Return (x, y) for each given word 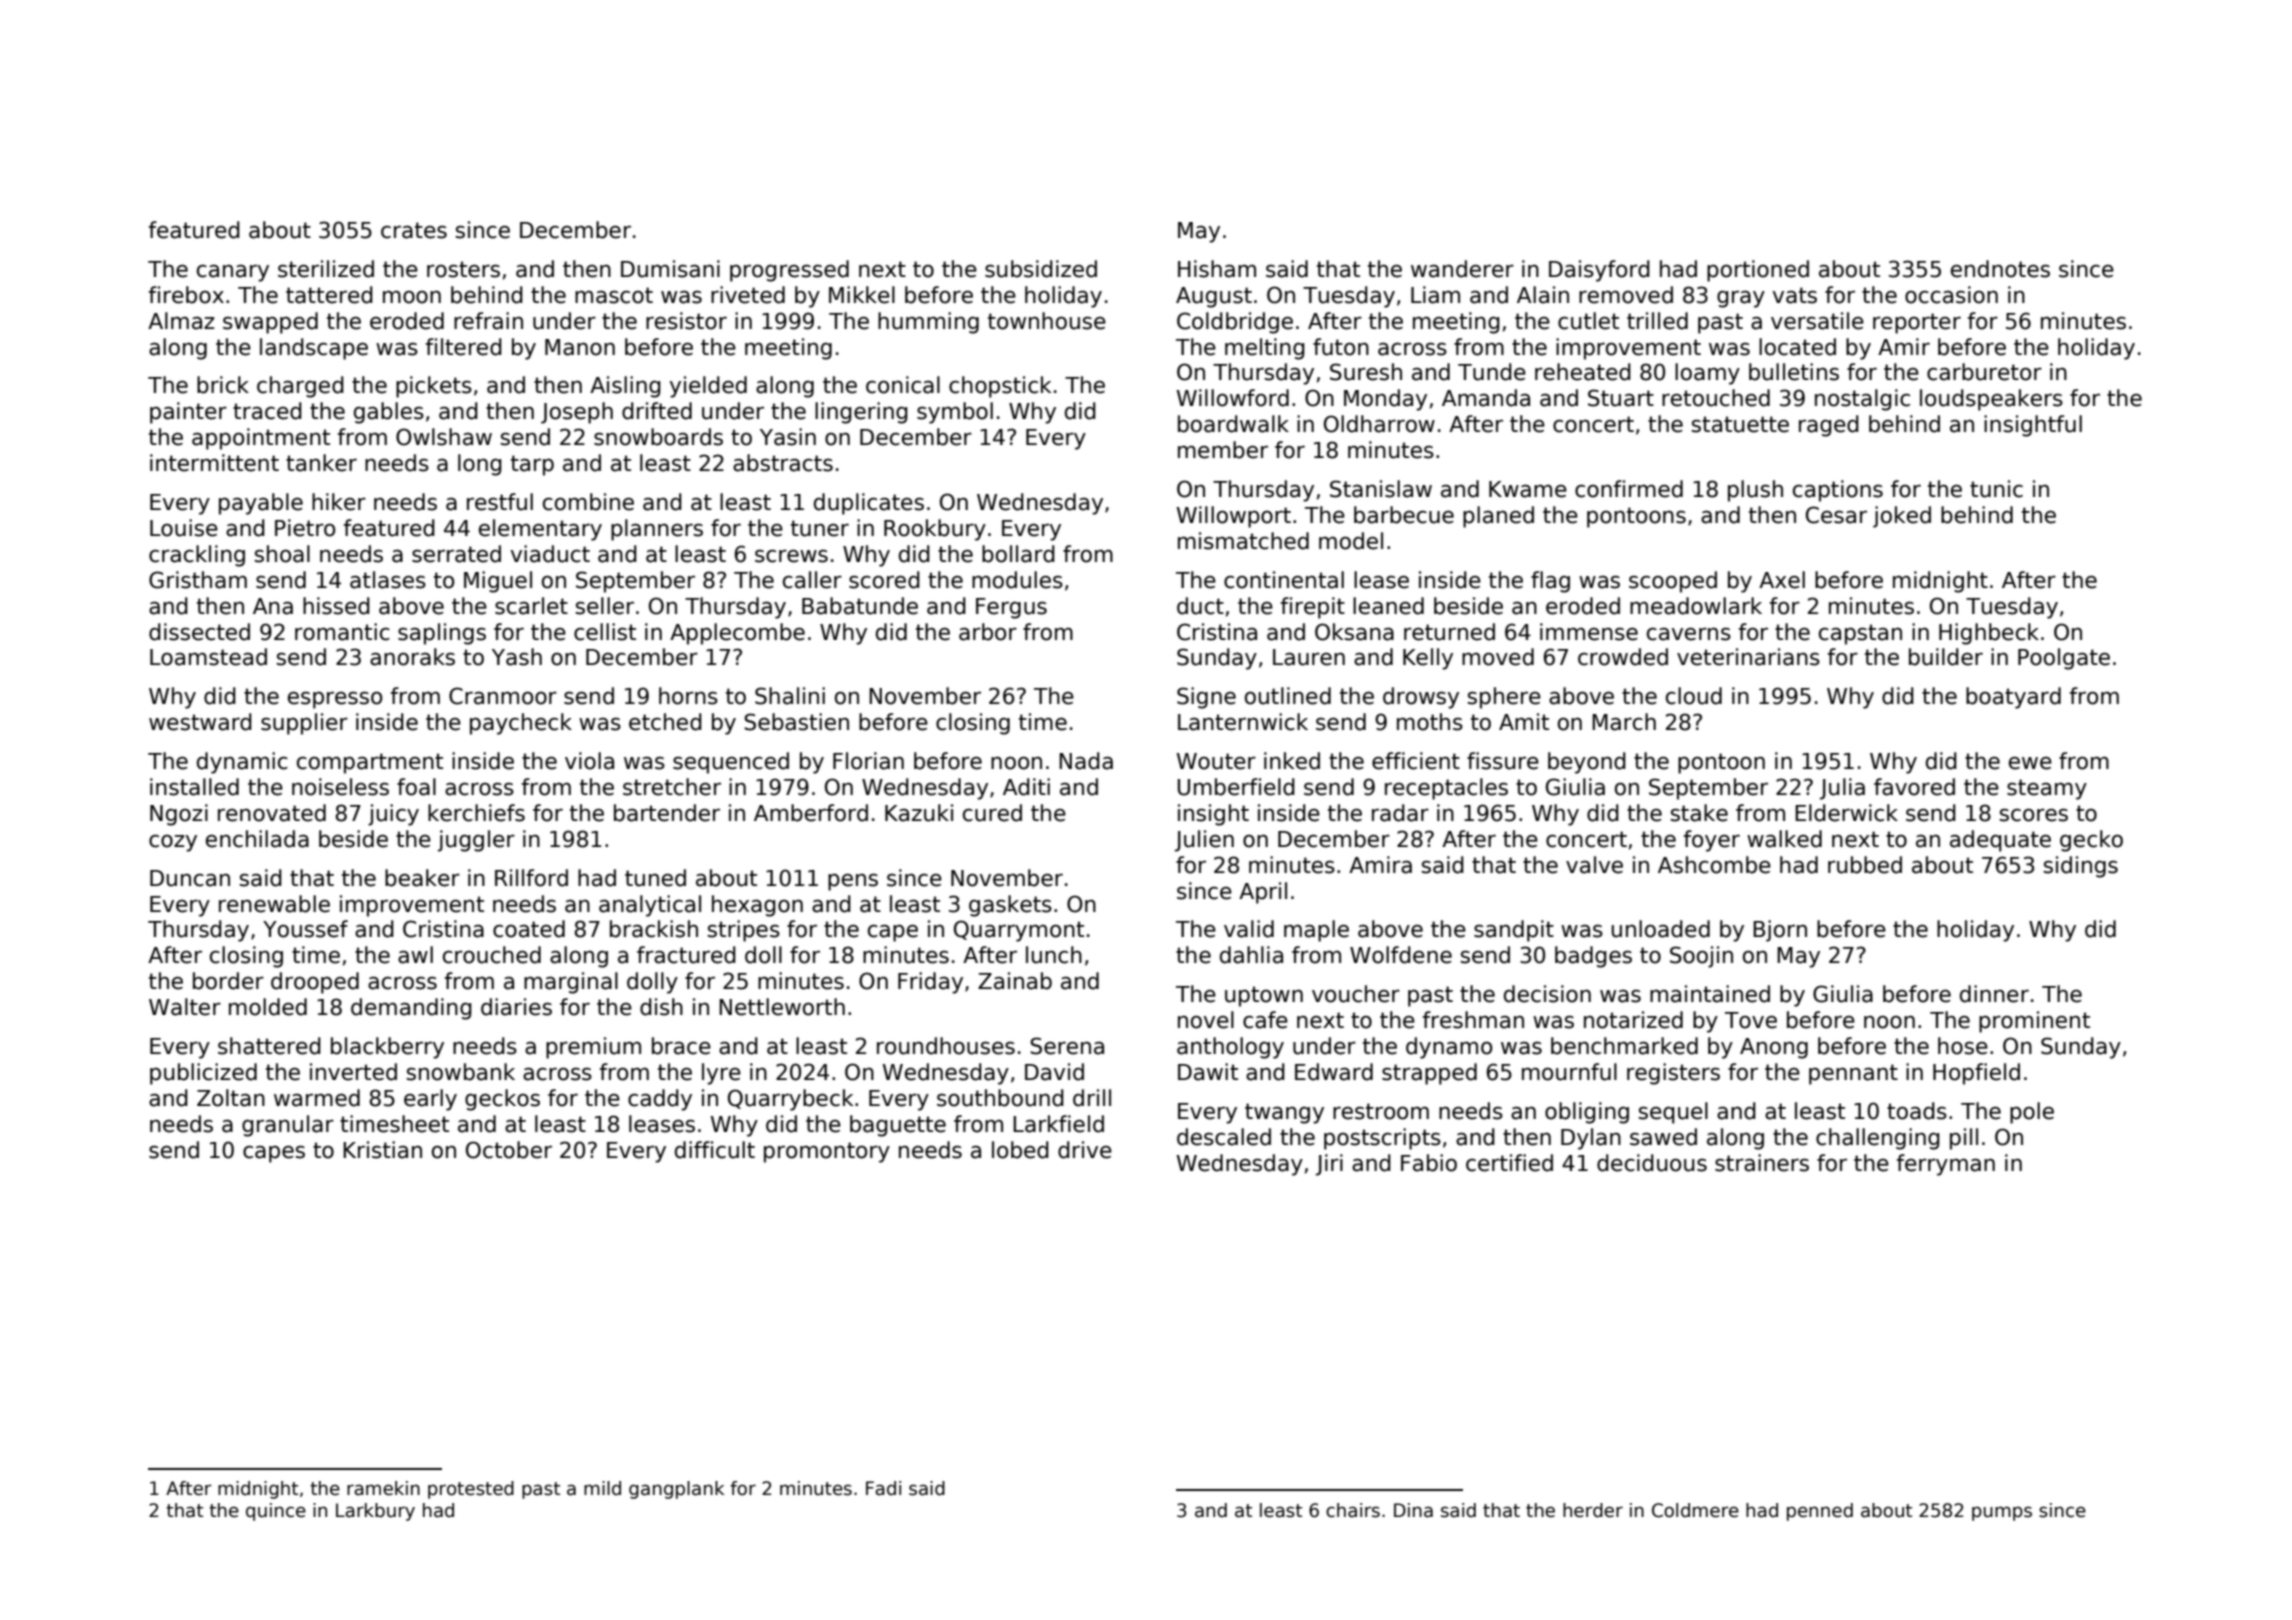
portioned (1758, 271)
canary (233, 273)
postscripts (1382, 1139)
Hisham (1217, 269)
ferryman (1946, 1165)
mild (602, 1488)
